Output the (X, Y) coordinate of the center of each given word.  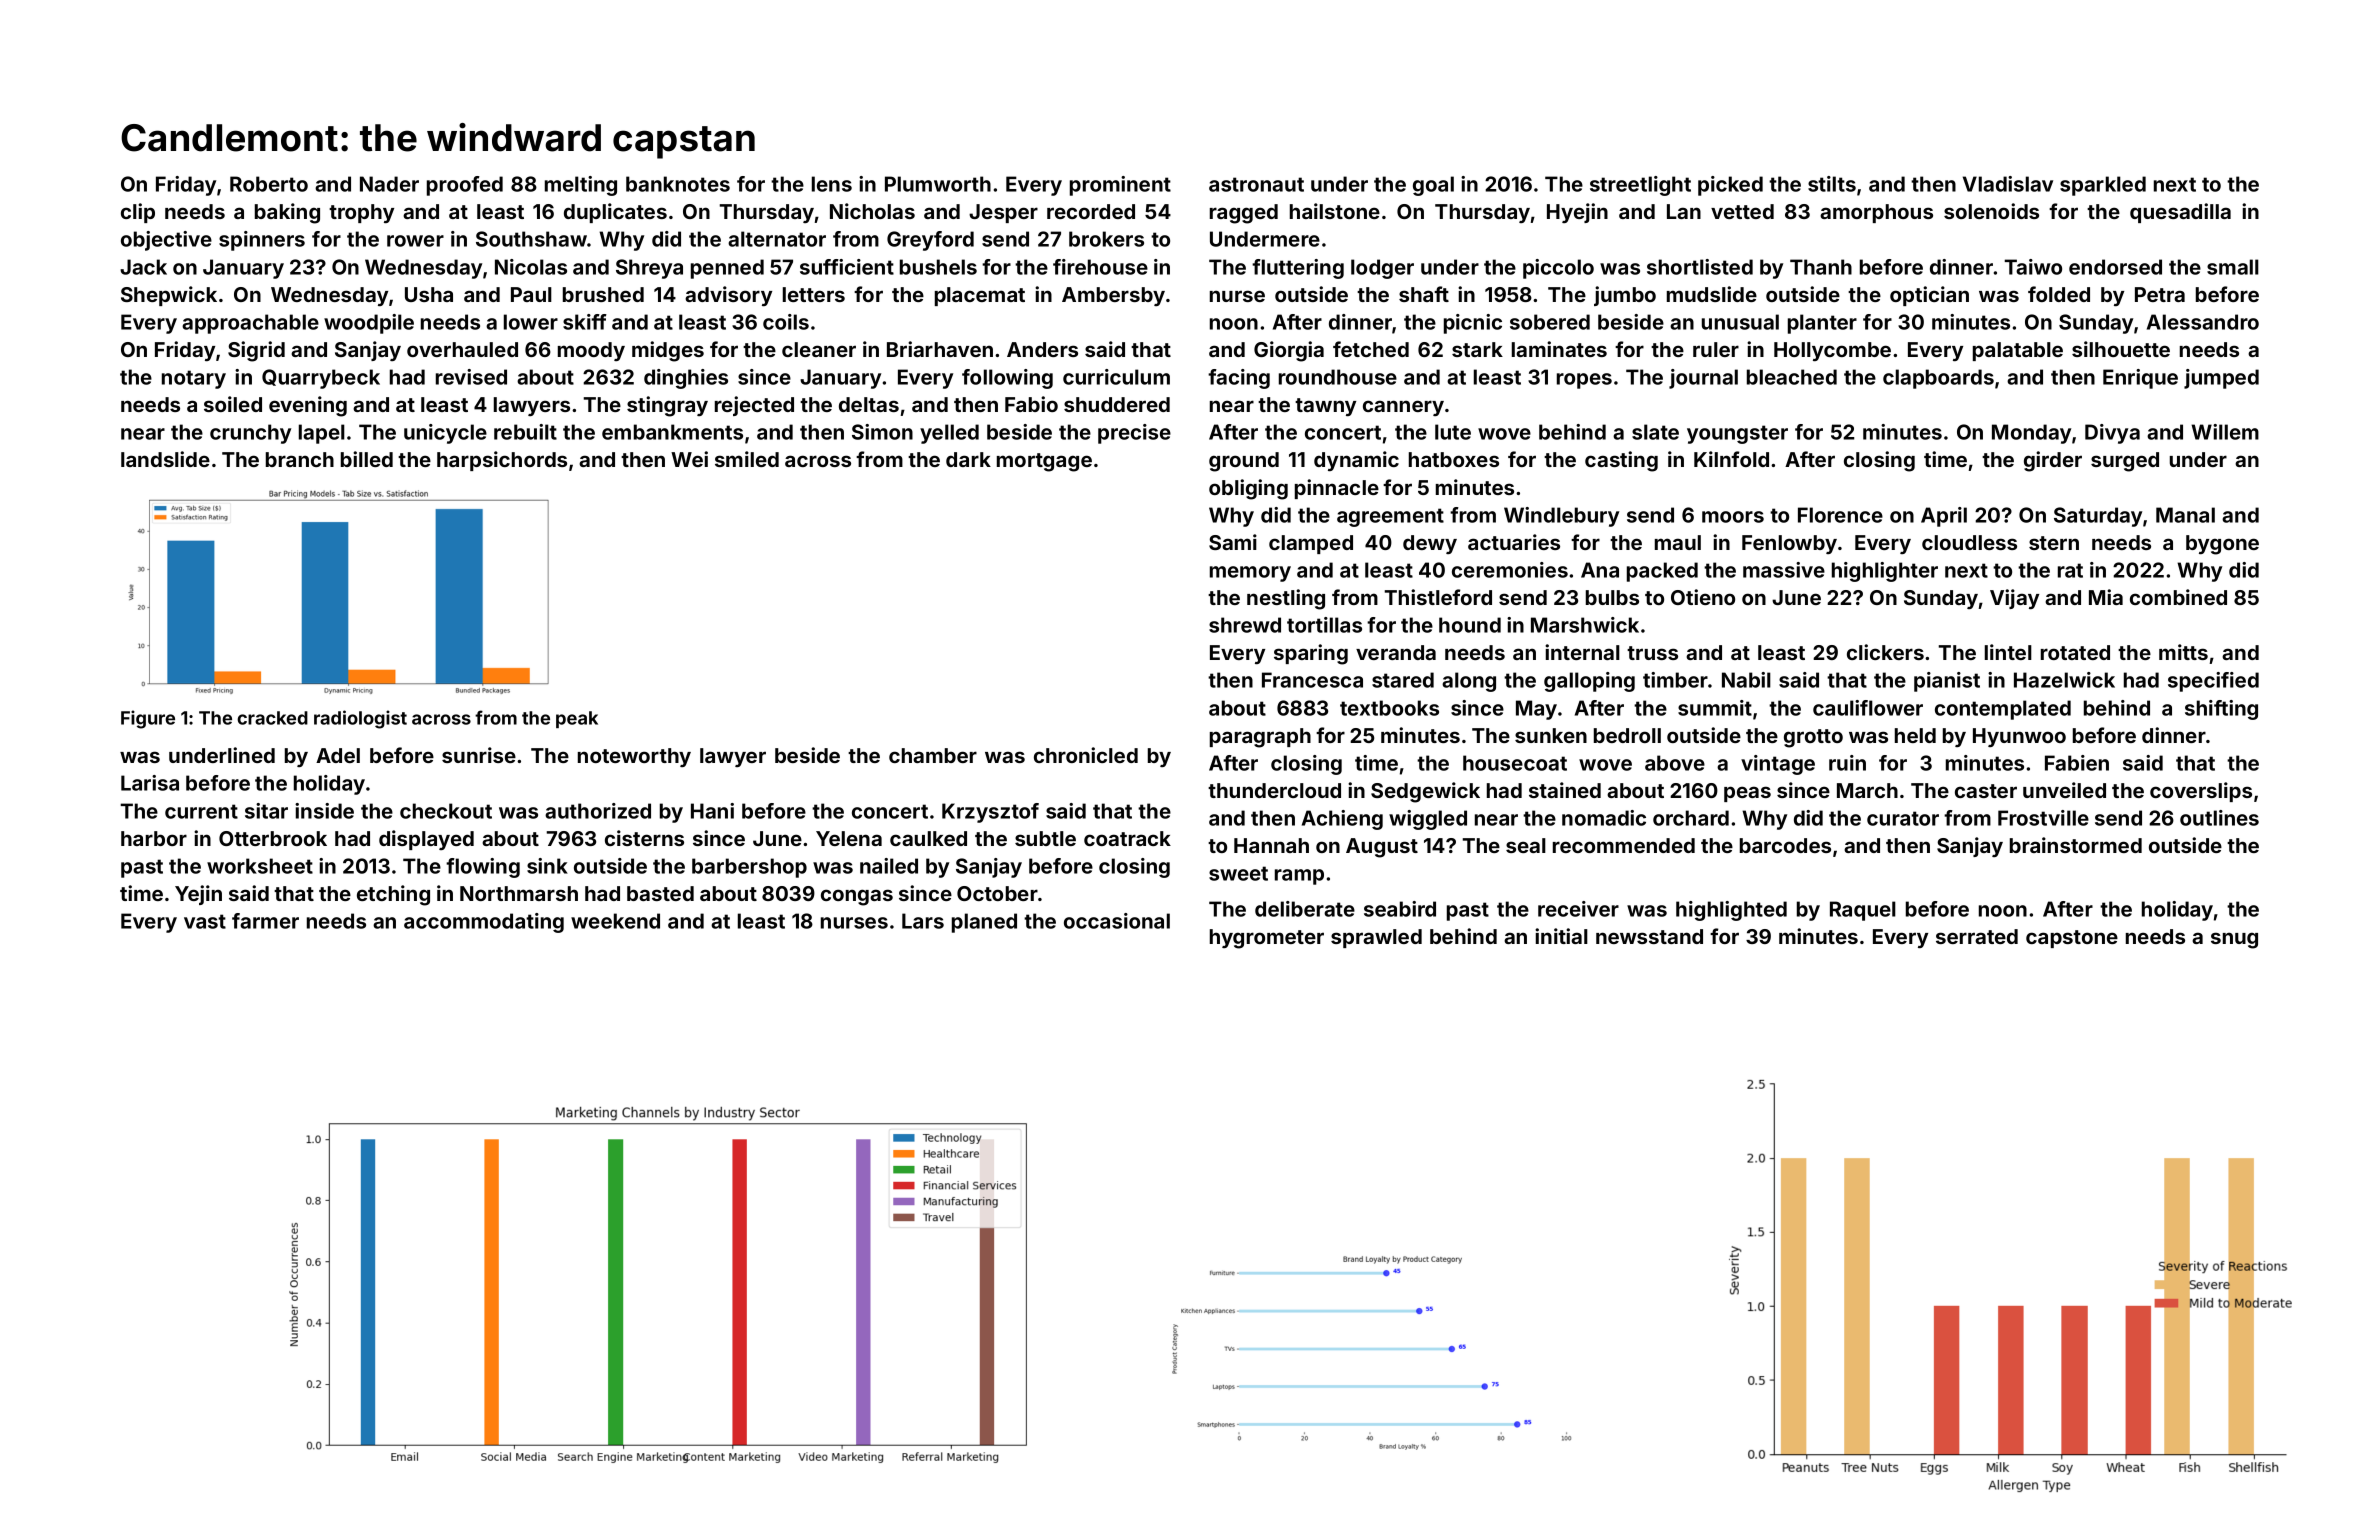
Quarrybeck (321, 379)
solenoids (1991, 211)
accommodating (484, 923)
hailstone (1335, 211)
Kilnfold (1731, 459)
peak (577, 719)
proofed (465, 186)
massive (1784, 570)
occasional (1117, 921)
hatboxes (1454, 459)
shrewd (1245, 625)
